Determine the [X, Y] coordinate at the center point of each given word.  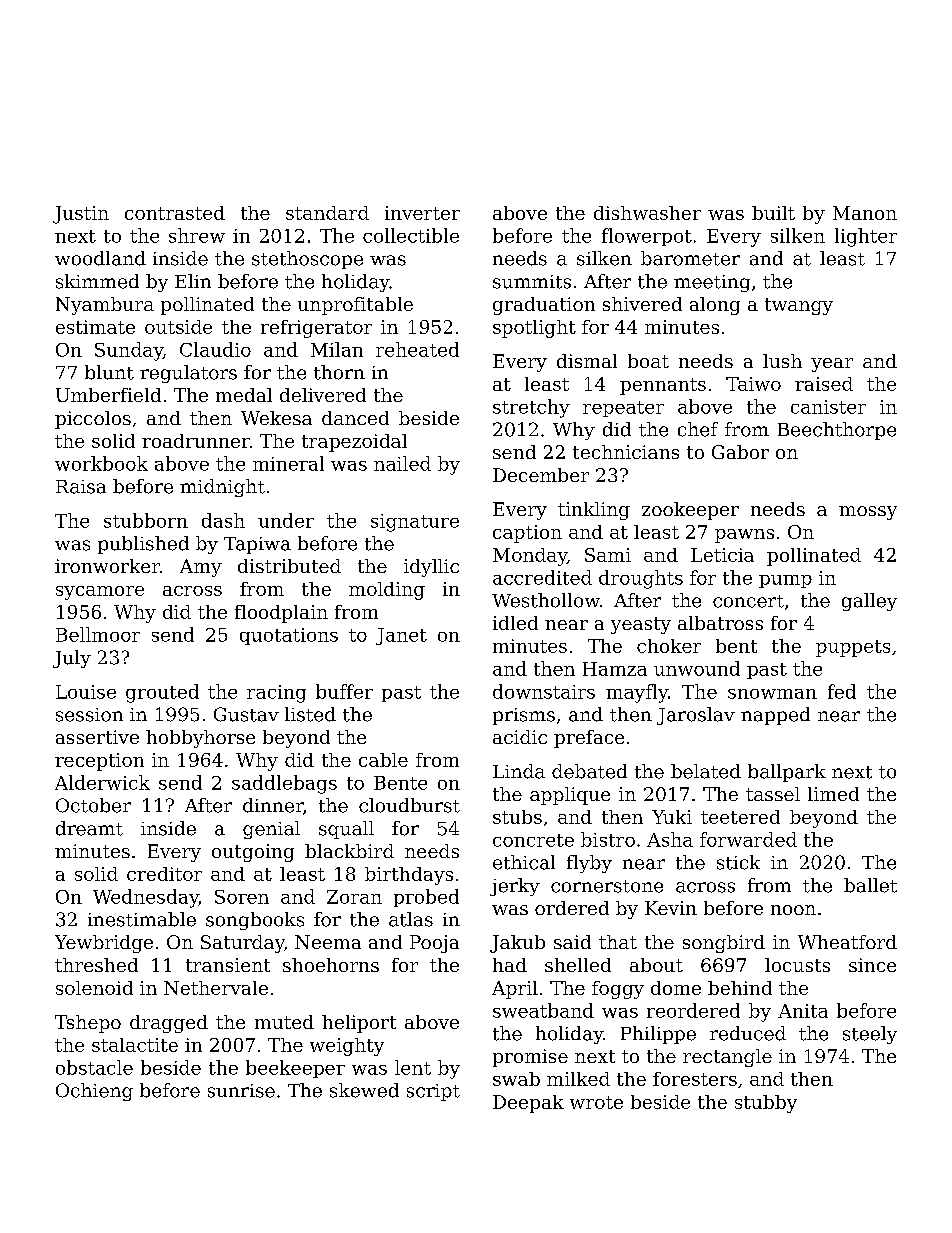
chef [698, 429]
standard [327, 213]
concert [748, 601]
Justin [81, 215]
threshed [96, 965]
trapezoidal [354, 443]
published [143, 545]
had [510, 965]
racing [276, 694]
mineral [288, 463]
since [872, 965]
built [773, 213]
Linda [519, 771]
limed [833, 794]
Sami [608, 555]
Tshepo [88, 1024]
